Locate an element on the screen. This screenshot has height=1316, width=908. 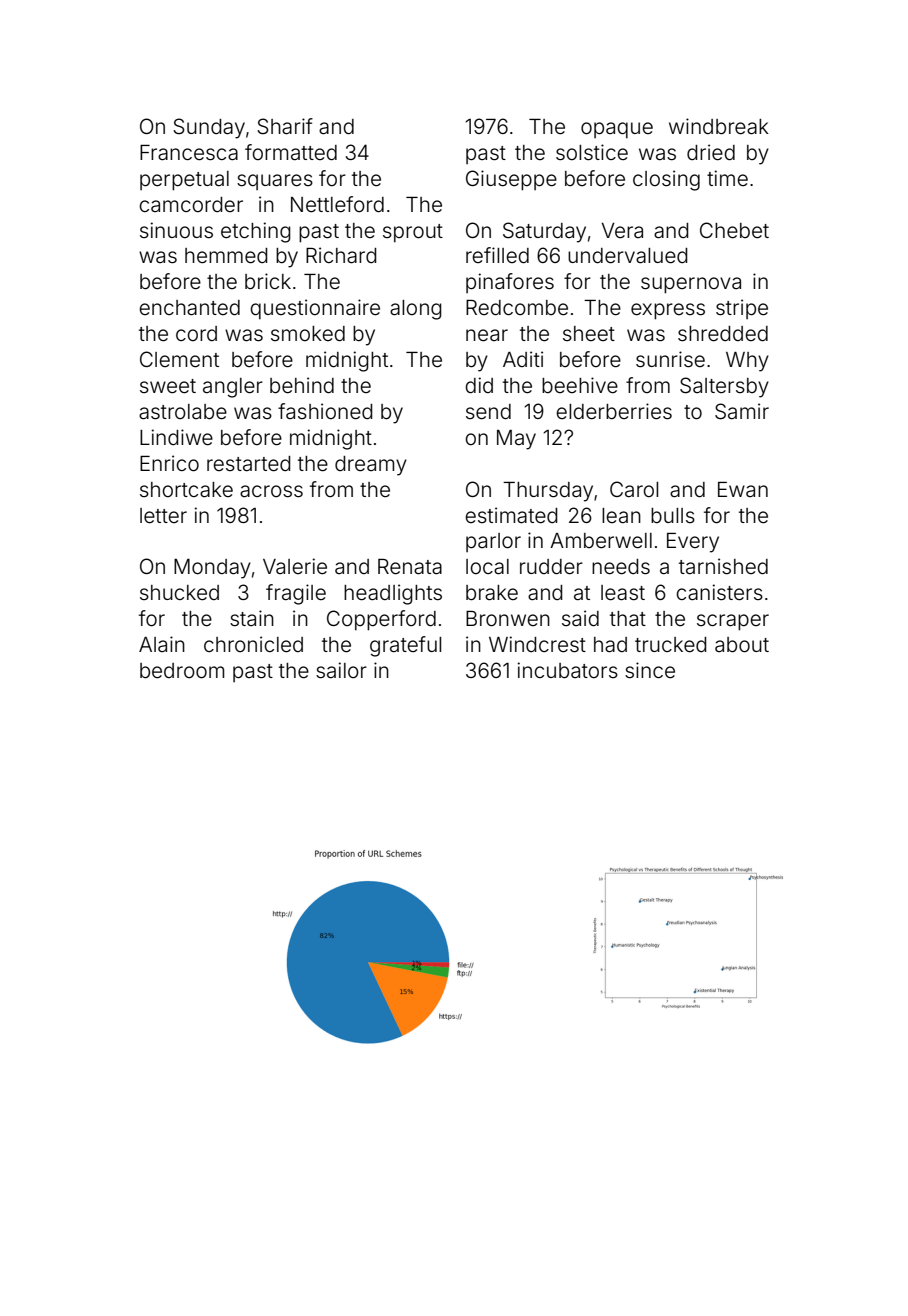
opaque is located at coordinates (617, 130).
